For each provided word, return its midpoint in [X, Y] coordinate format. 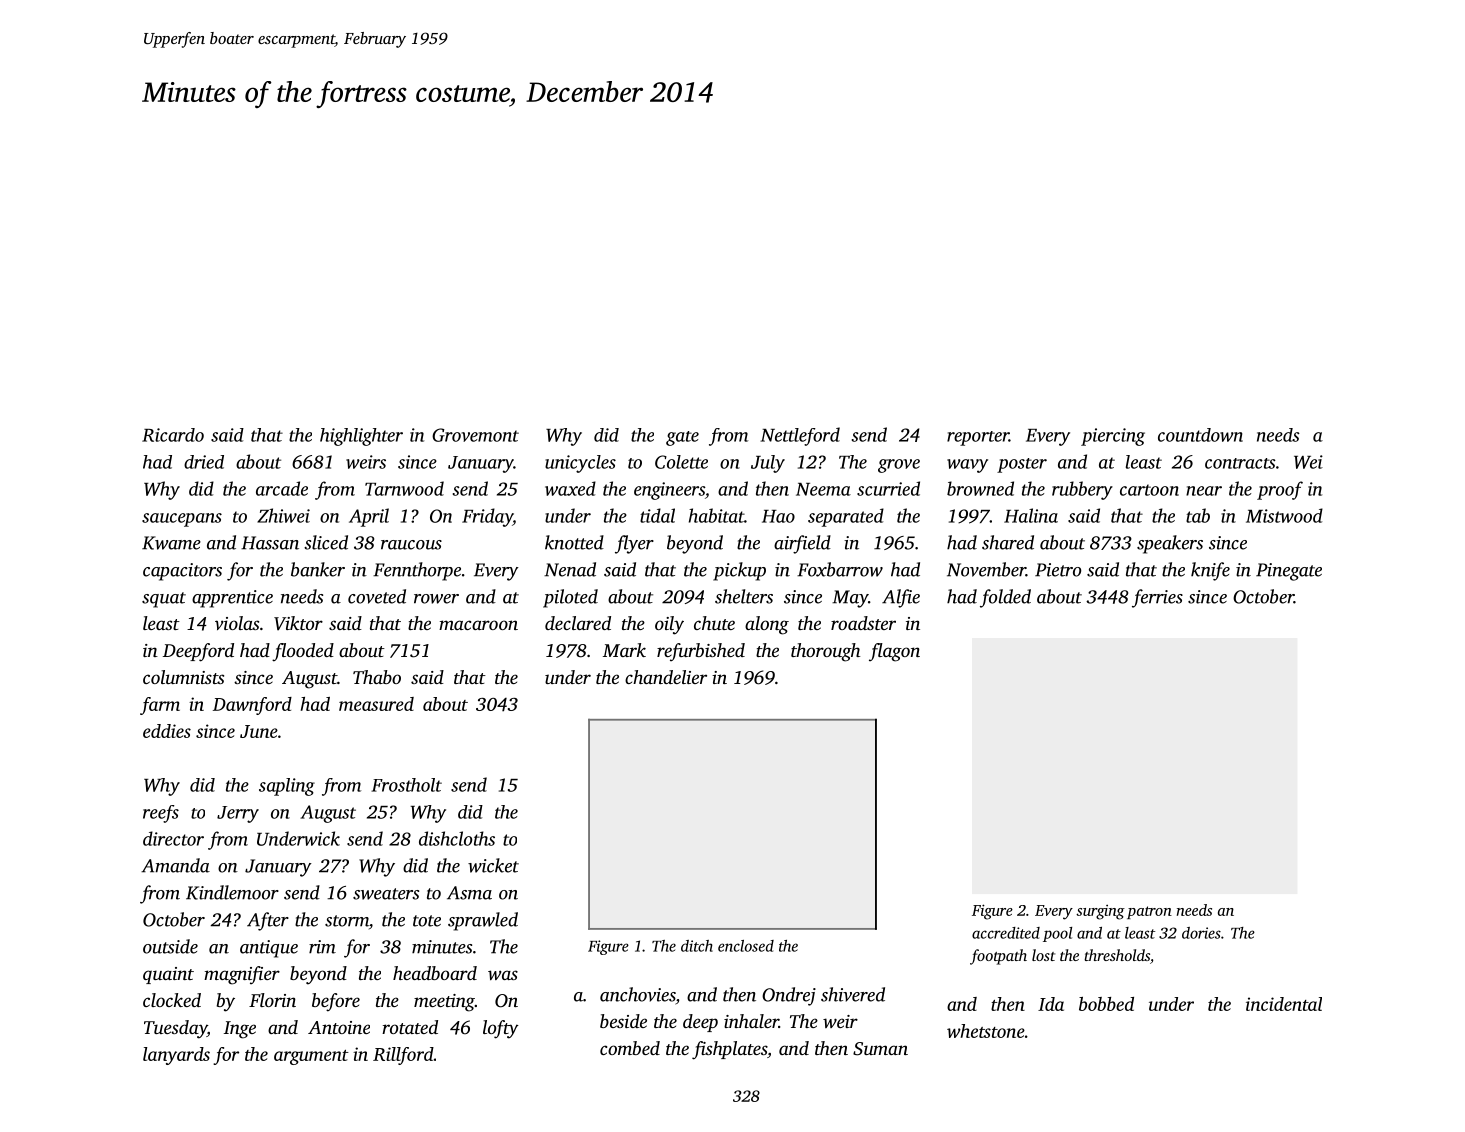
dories [1201, 933]
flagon [894, 652]
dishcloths [457, 838]
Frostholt [406, 785]
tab [1198, 515]
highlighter [361, 437]
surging [1100, 912]
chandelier [666, 677]
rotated [410, 1027]
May [850, 599]
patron [1149, 912]
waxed [570, 488]
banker [318, 569]
